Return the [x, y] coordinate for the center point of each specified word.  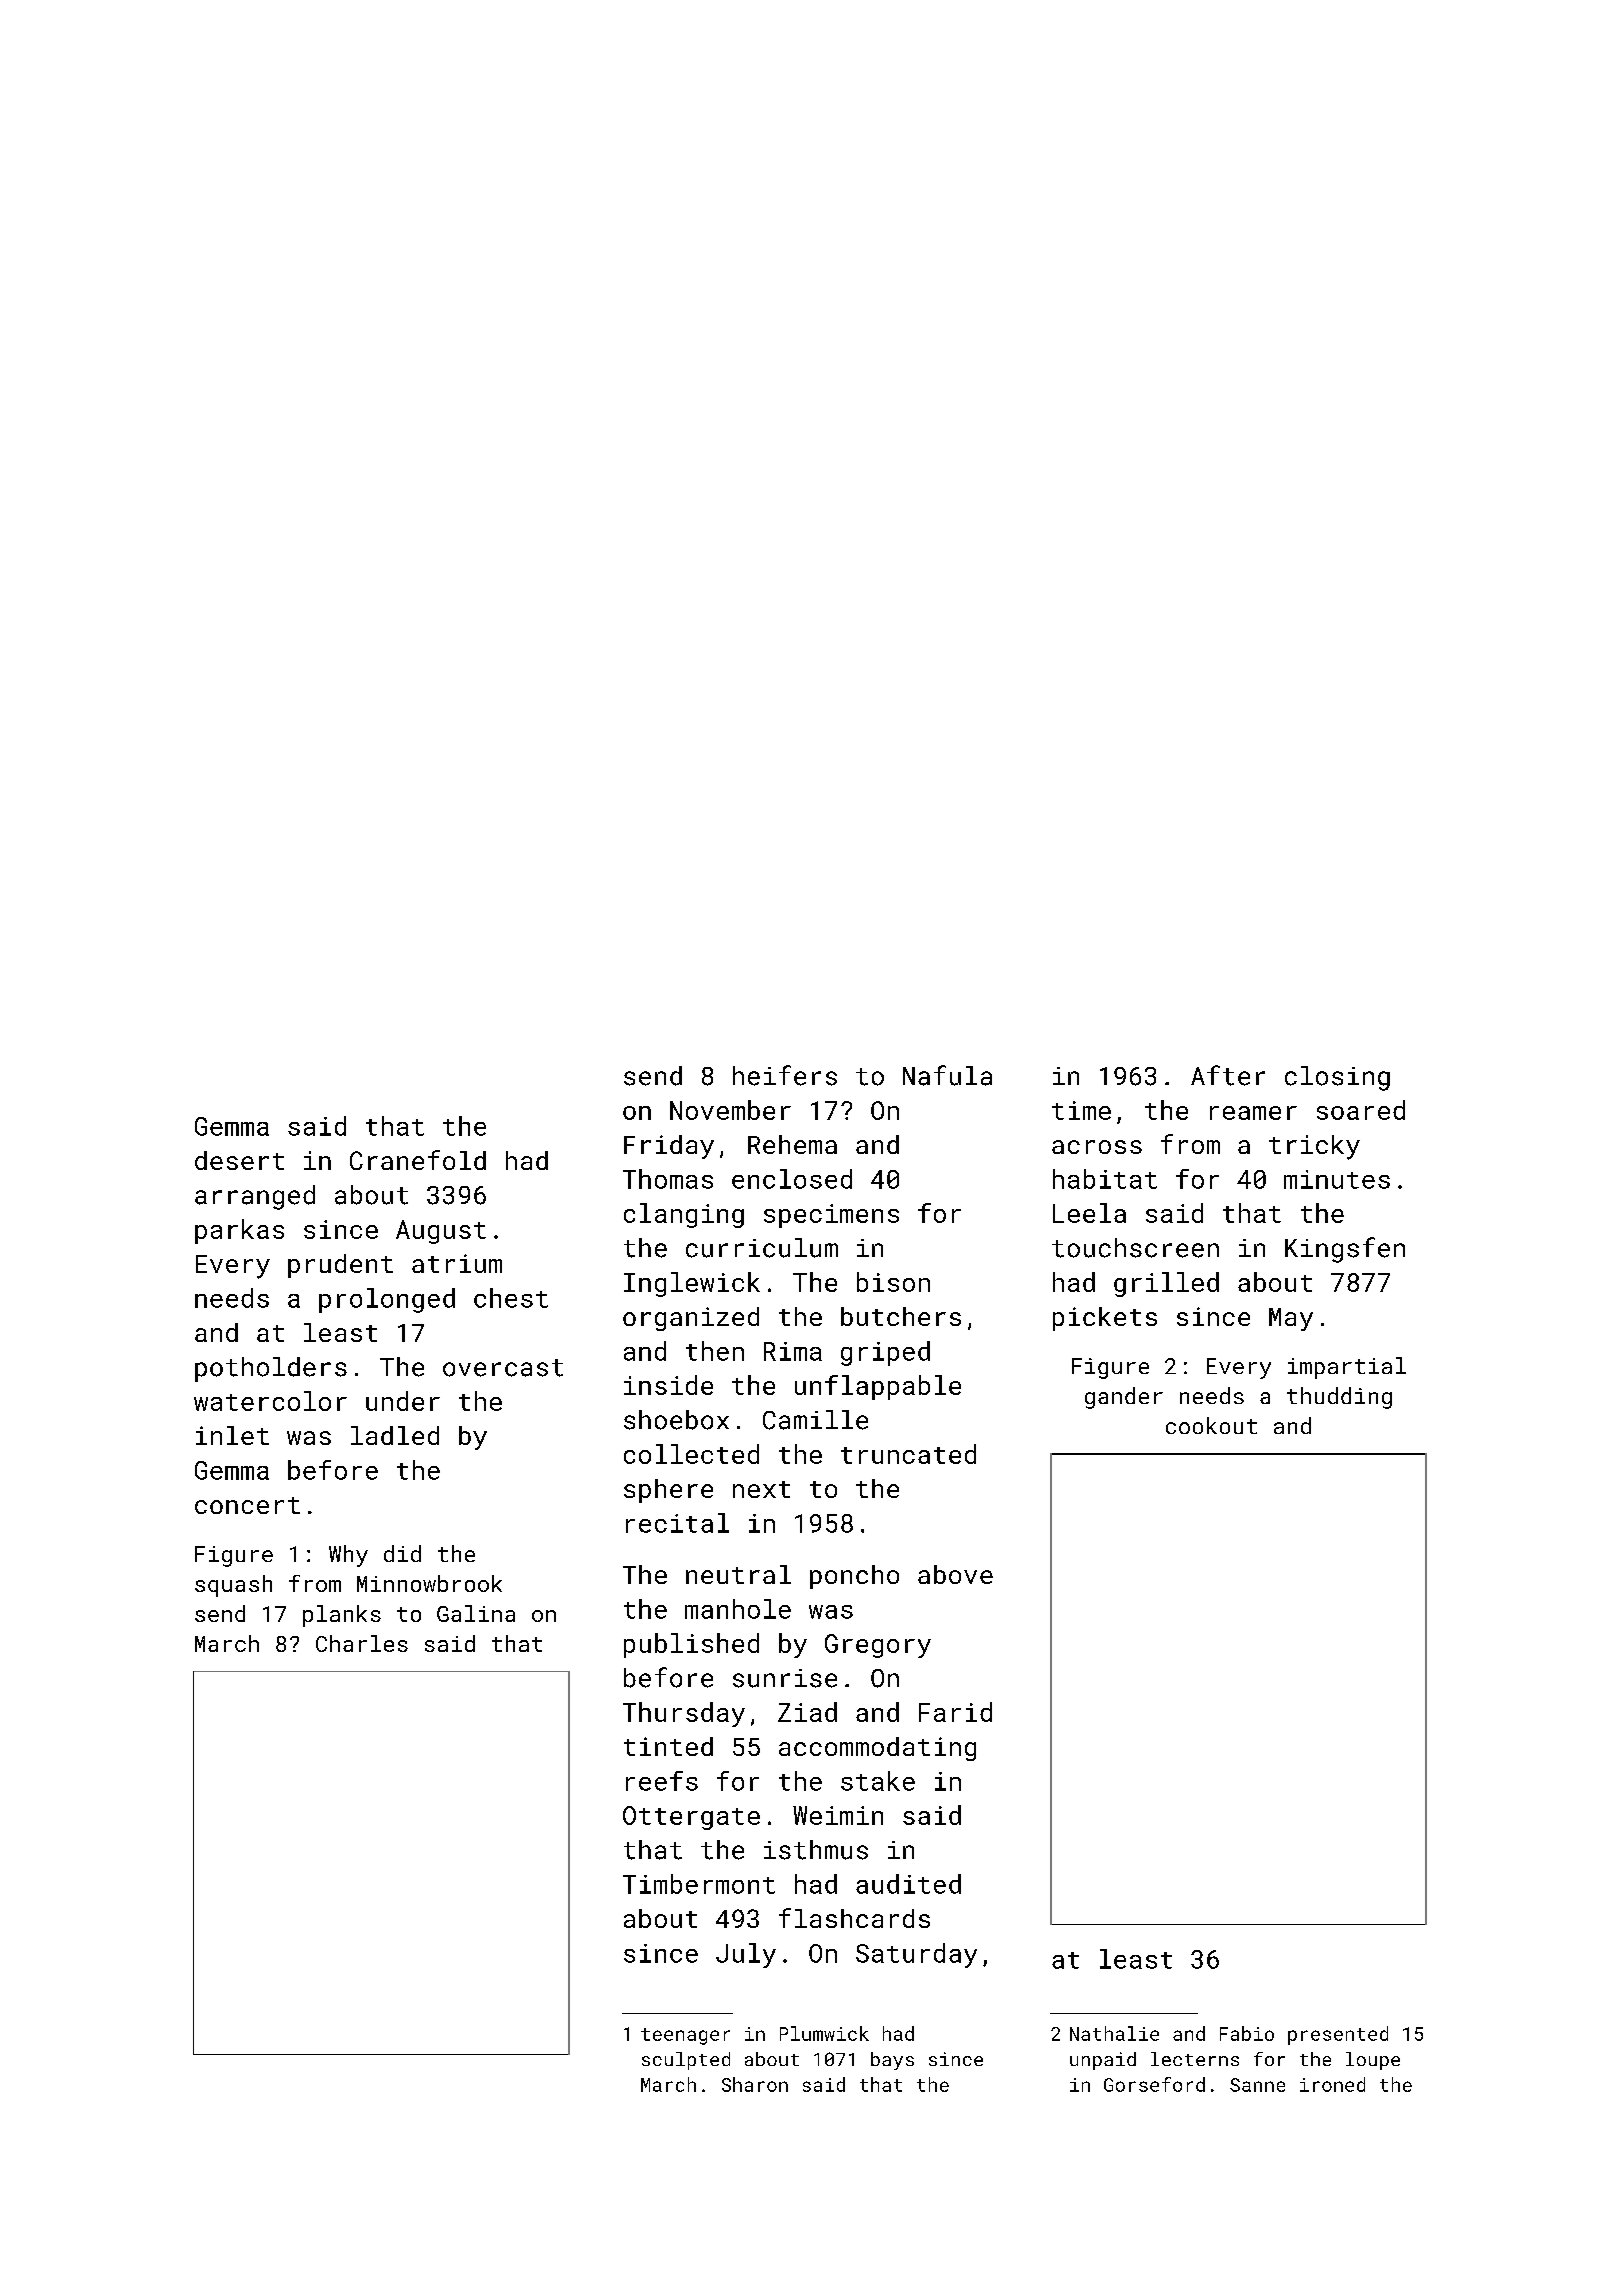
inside [668, 1385]
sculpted [686, 2061]
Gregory [878, 1646]
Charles [362, 1643]
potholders [271, 1369]
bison [893, 1282]
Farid [955, 1712]
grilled [1166, 1284]
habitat [1105, 1179]
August [441, 1232]
